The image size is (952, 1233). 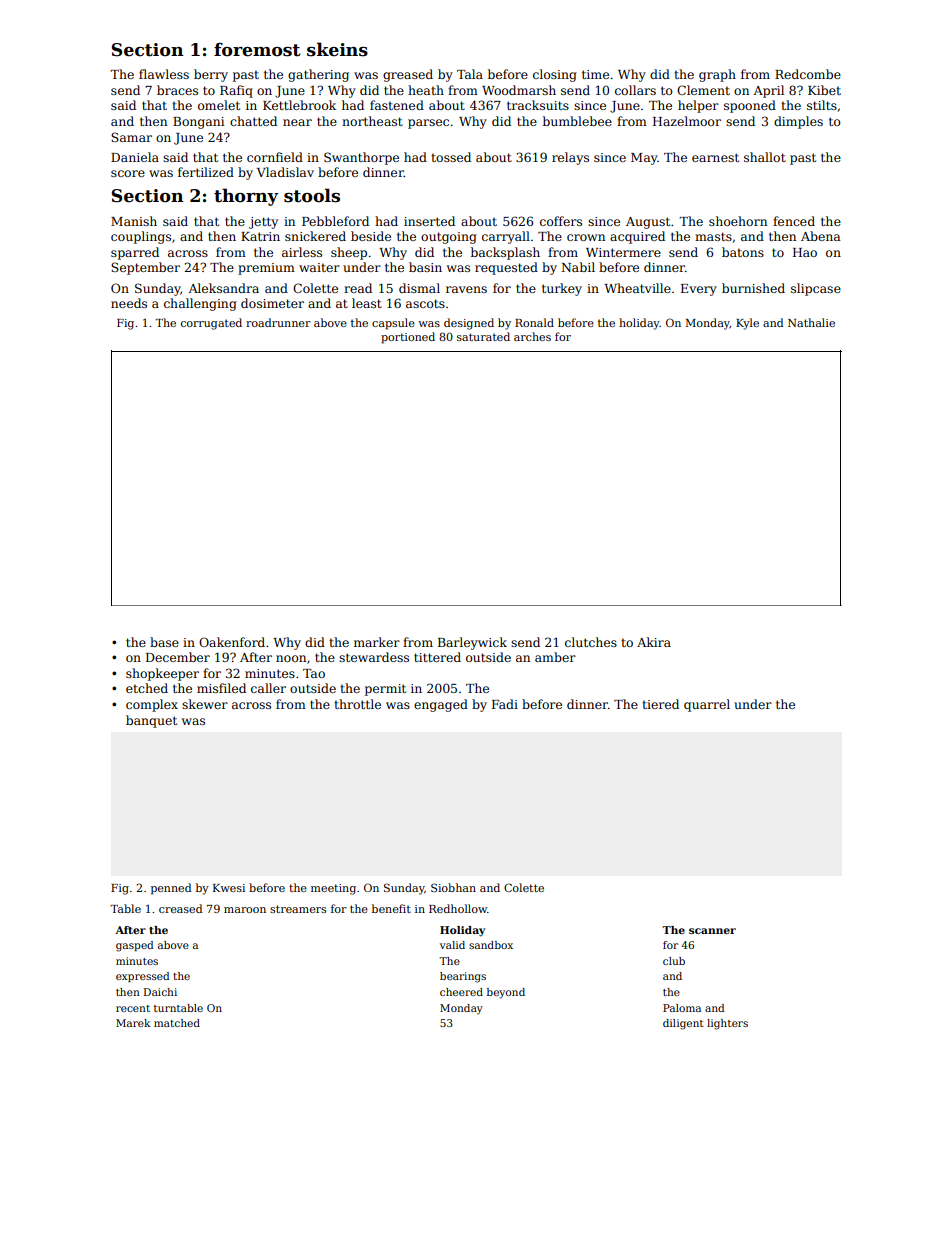 I want to click on carryall, so click(x=506, y=237).
